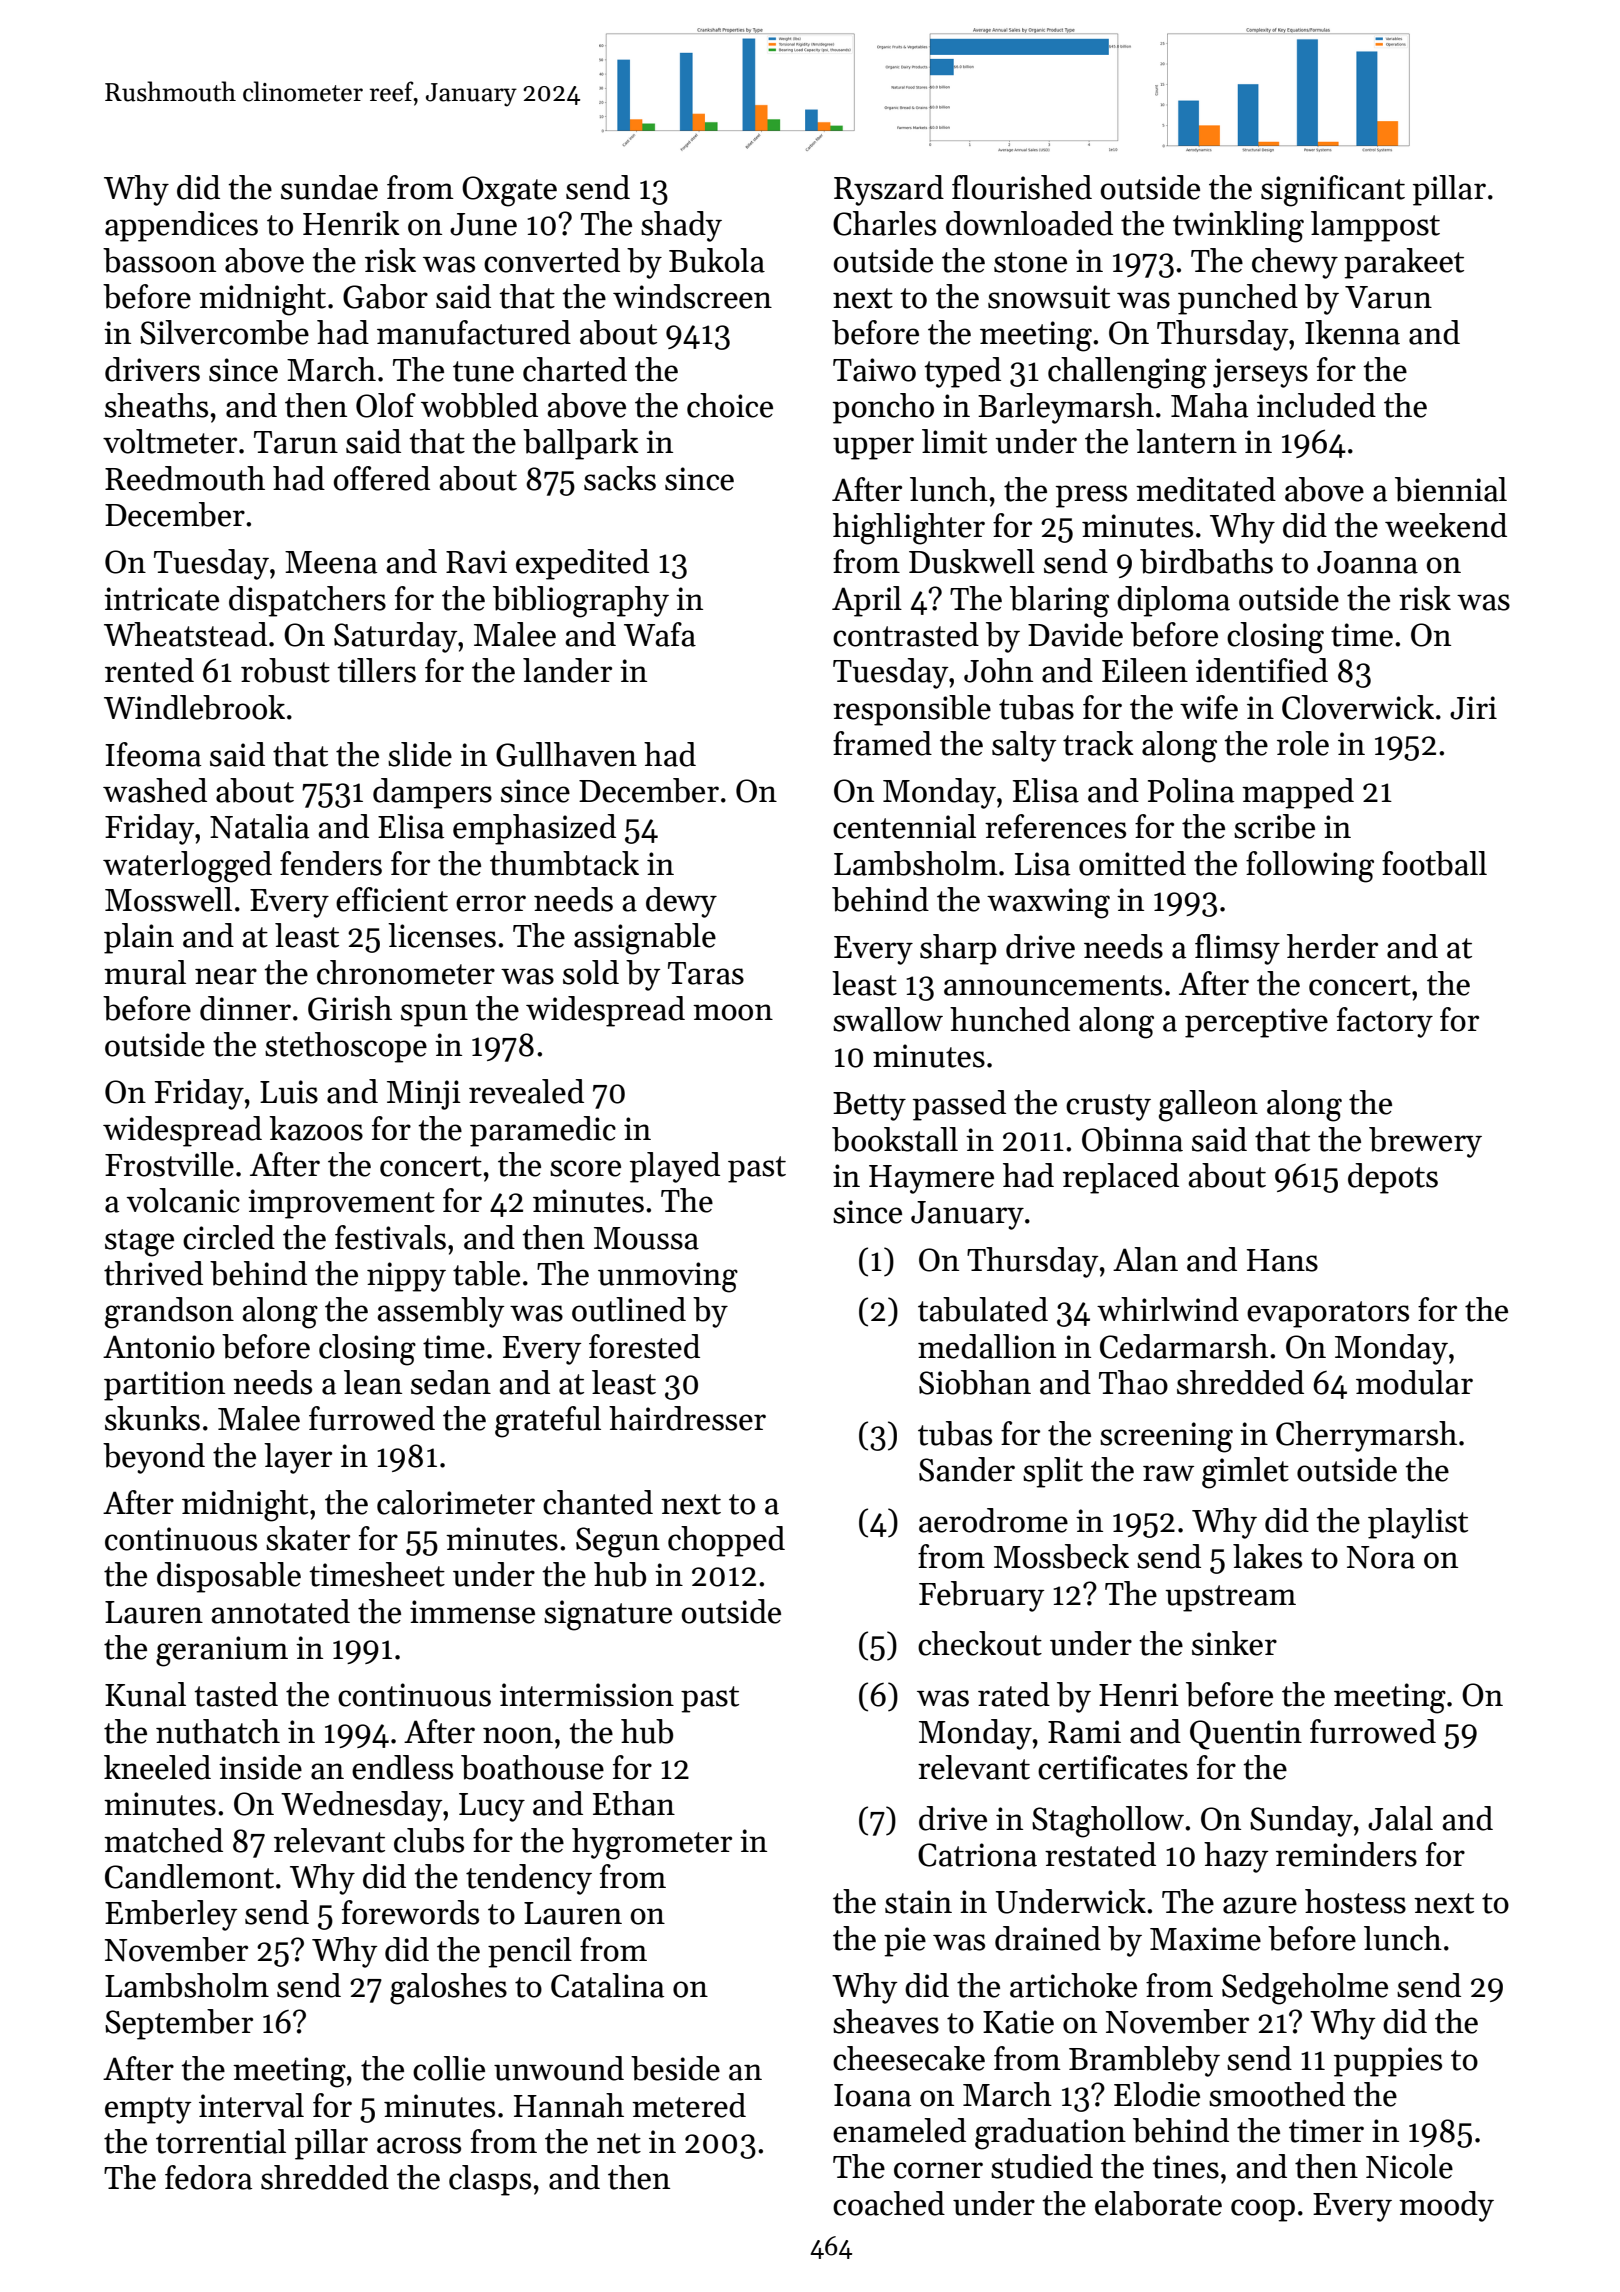 This screenshot has height=2292, width=1620. Describe the element at coordinates (490, 2180) in the screenshot. I see `clasps` at that location.
